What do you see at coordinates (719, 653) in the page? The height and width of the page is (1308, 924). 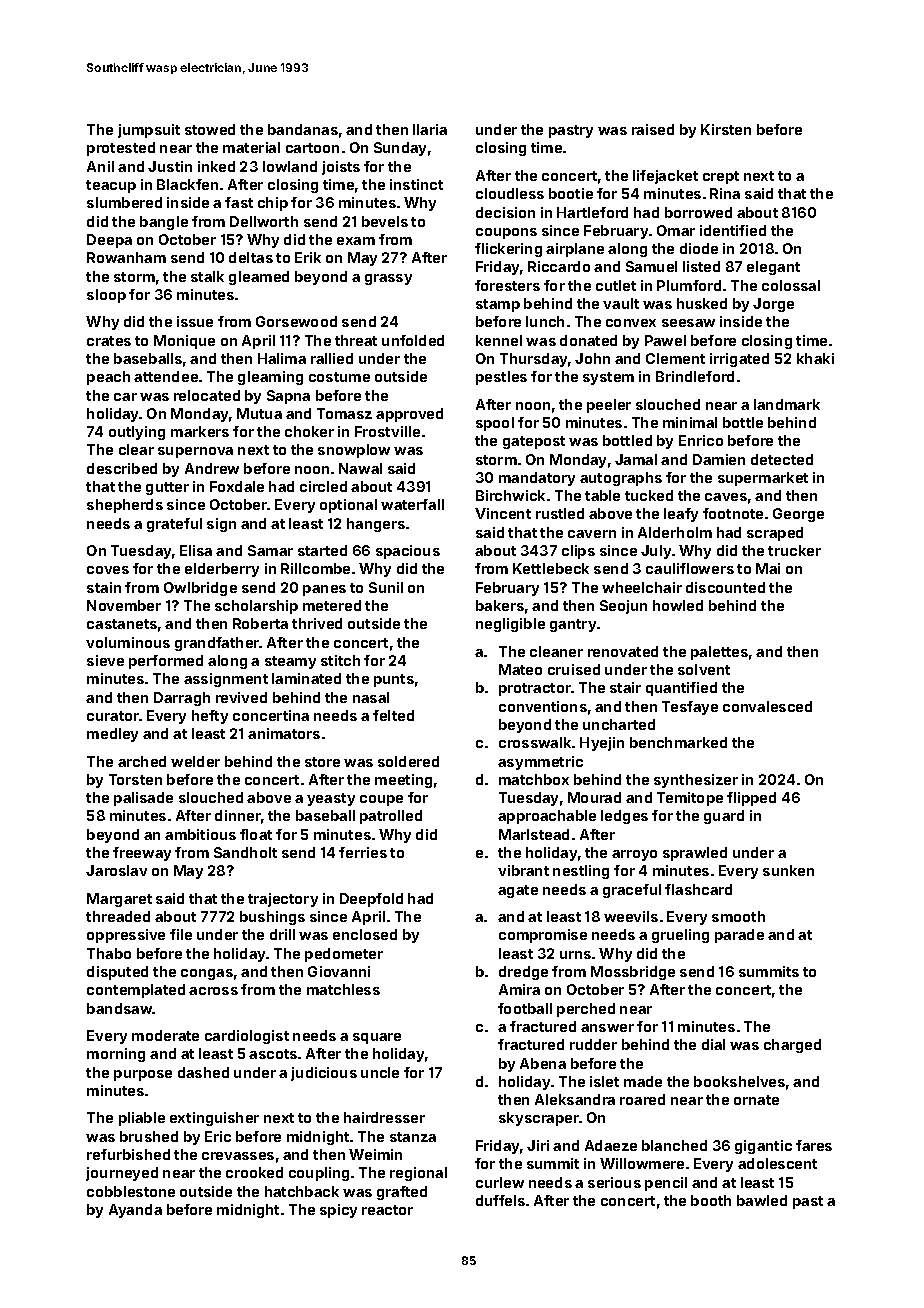 I see `palettes` at bounding box center [719, 653].
